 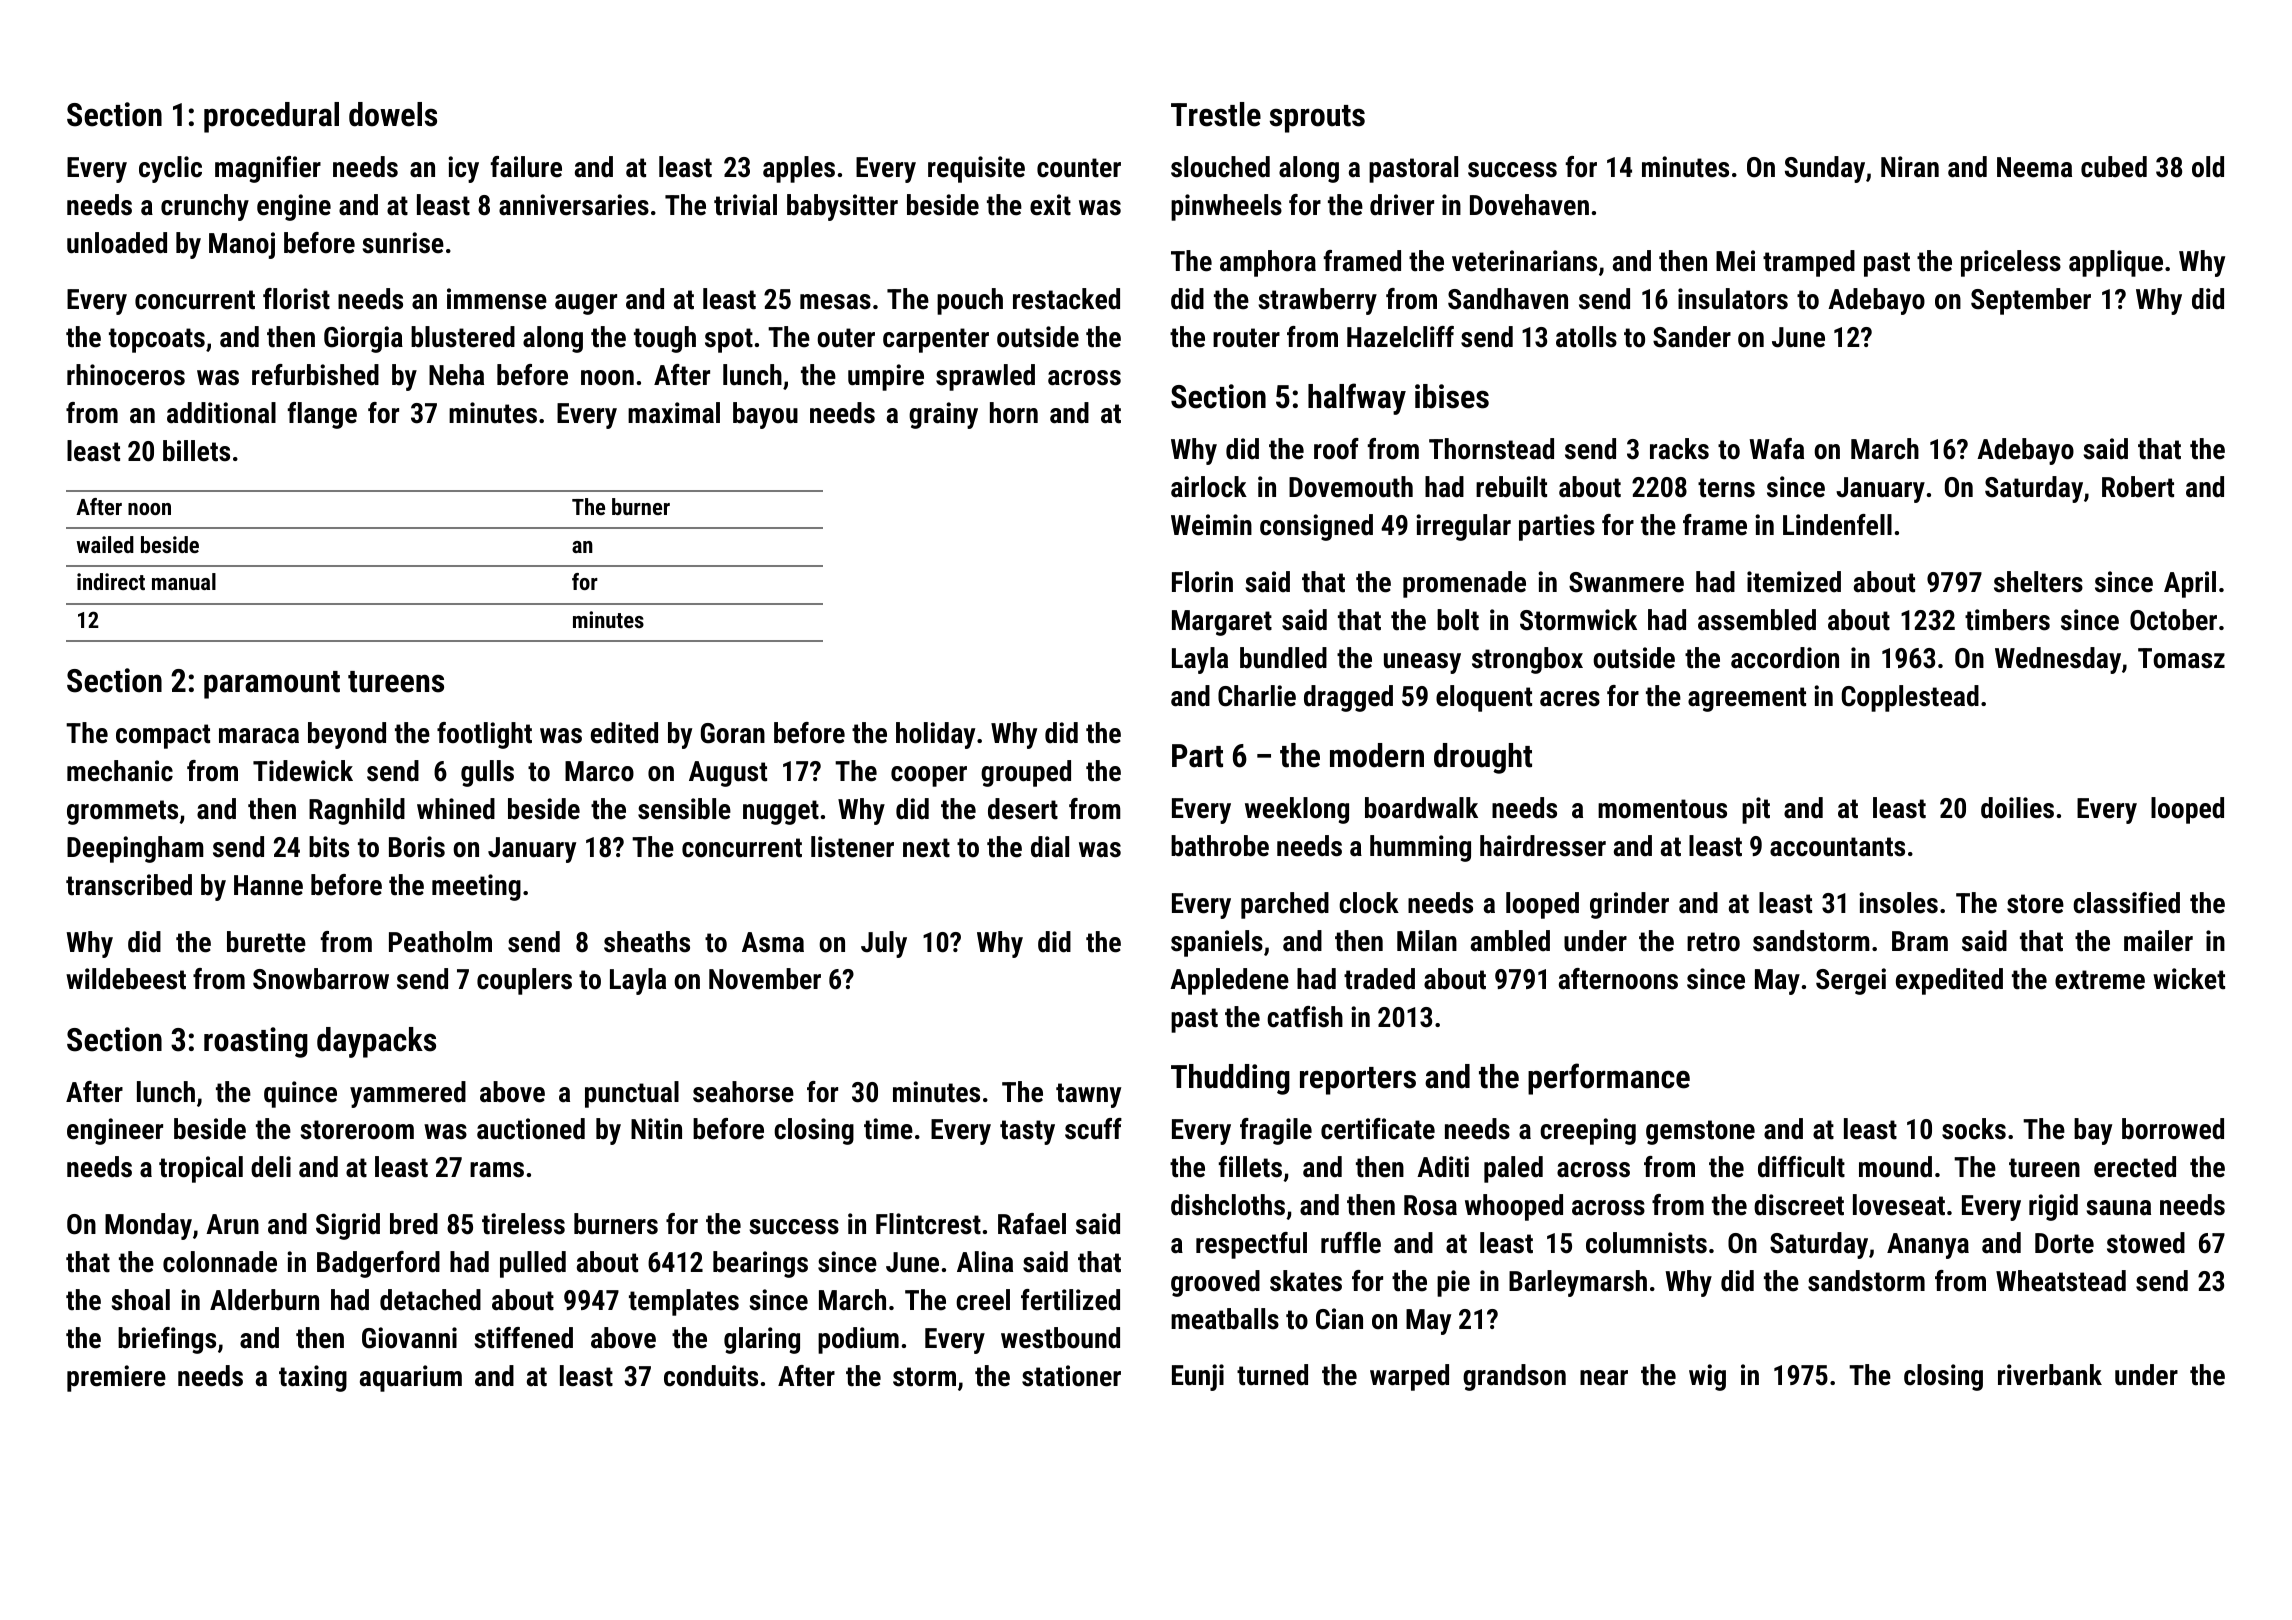 What do you see at coordinates (1209, 487) in the page?
I see `airlock` at bounding box center [1209, 487].
